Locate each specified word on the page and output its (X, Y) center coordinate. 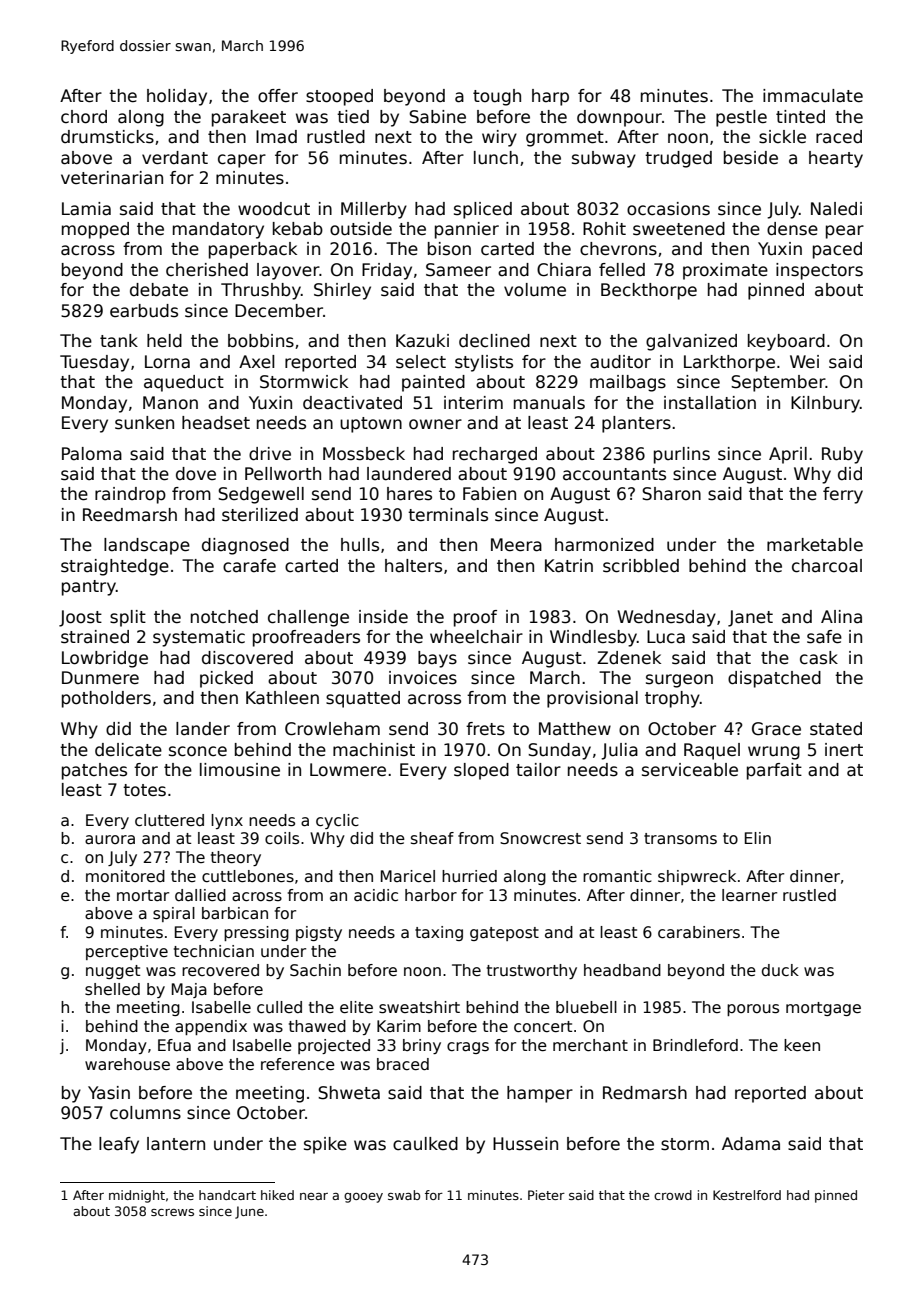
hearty (836, 159)
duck (780, 970)
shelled (112, 989)
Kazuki (422, 341)
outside (361, 229)
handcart (227, 1195)
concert (543, 1027)
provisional (592, 699)
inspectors (819, 271)
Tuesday (94, 363)
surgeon (679, 681)
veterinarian (112, 178)
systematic (199, 638)
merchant (590, 1045)
